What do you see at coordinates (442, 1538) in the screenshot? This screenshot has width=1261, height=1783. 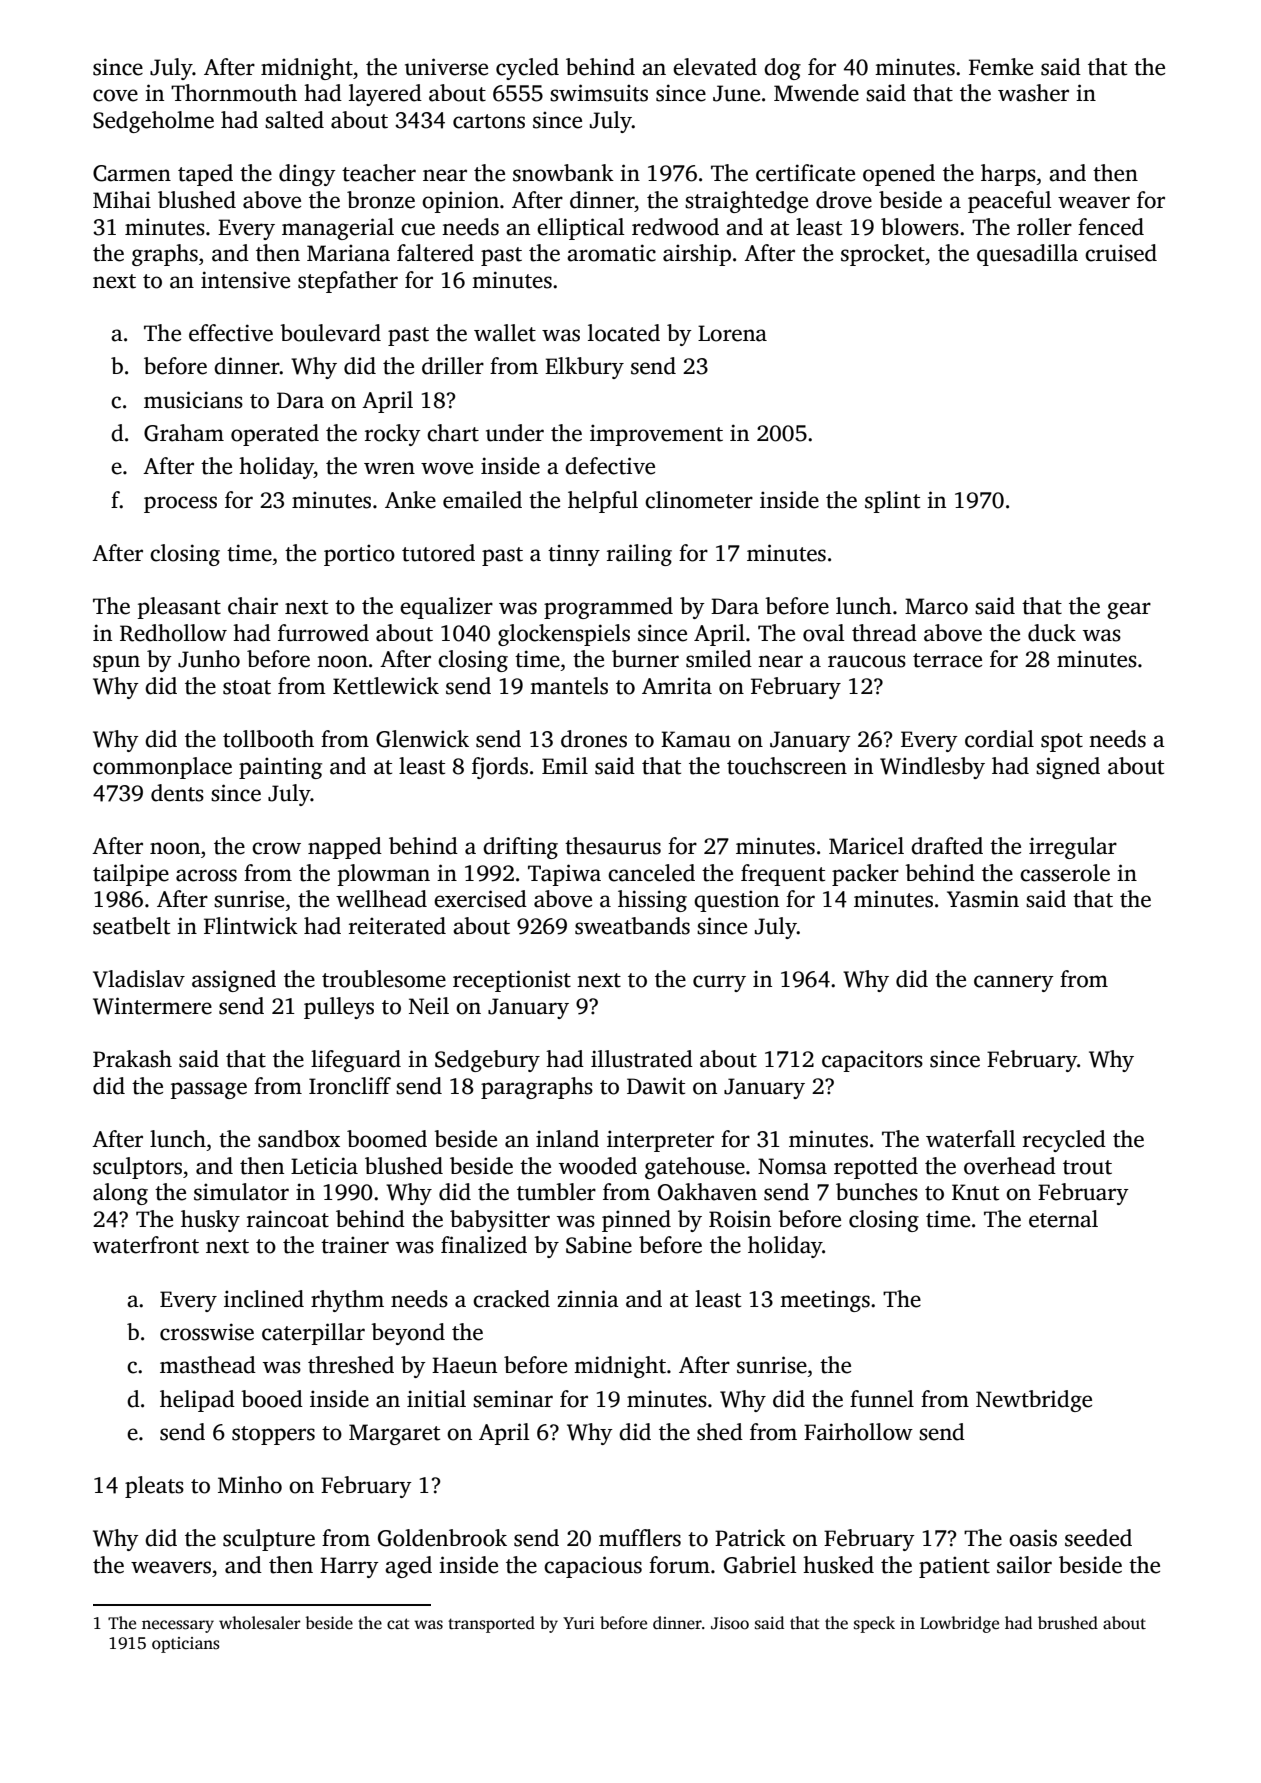 I see `Goldenbrook` at bounding box center [442, 1538].
